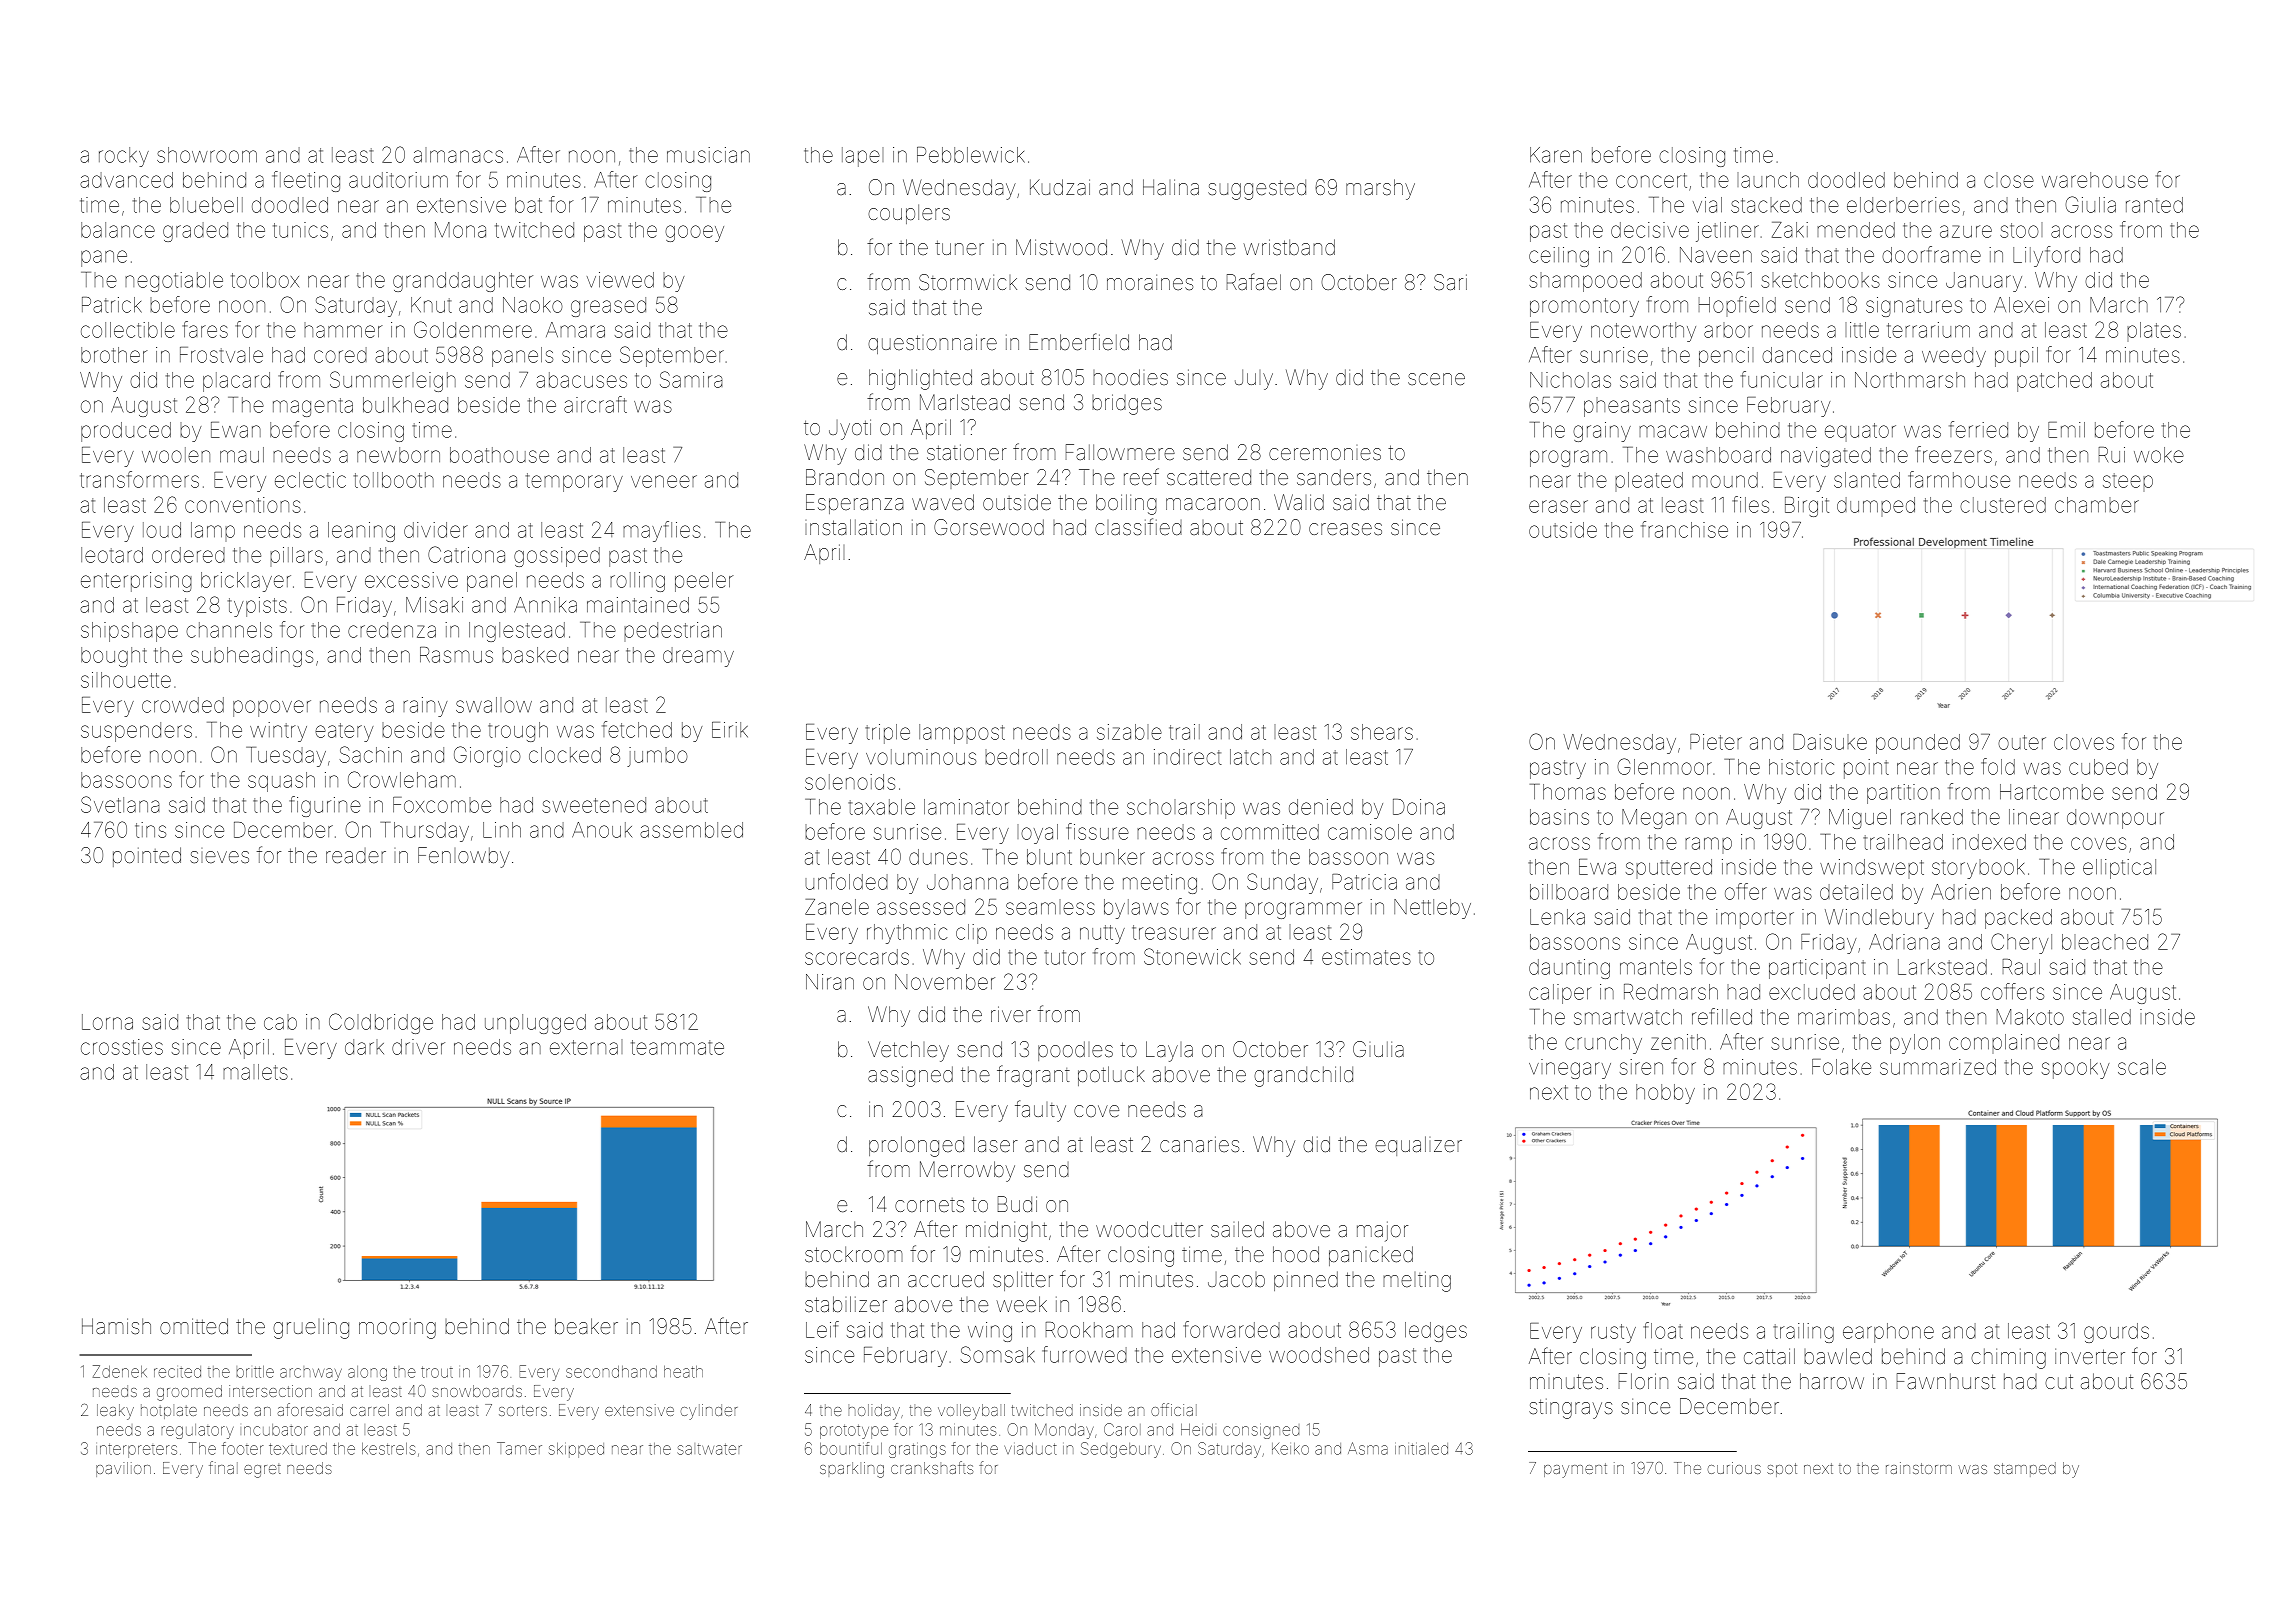 The width and height of the screenshot is (2282, 1614). I want to click on grandchild, so click(1303, 1076).
